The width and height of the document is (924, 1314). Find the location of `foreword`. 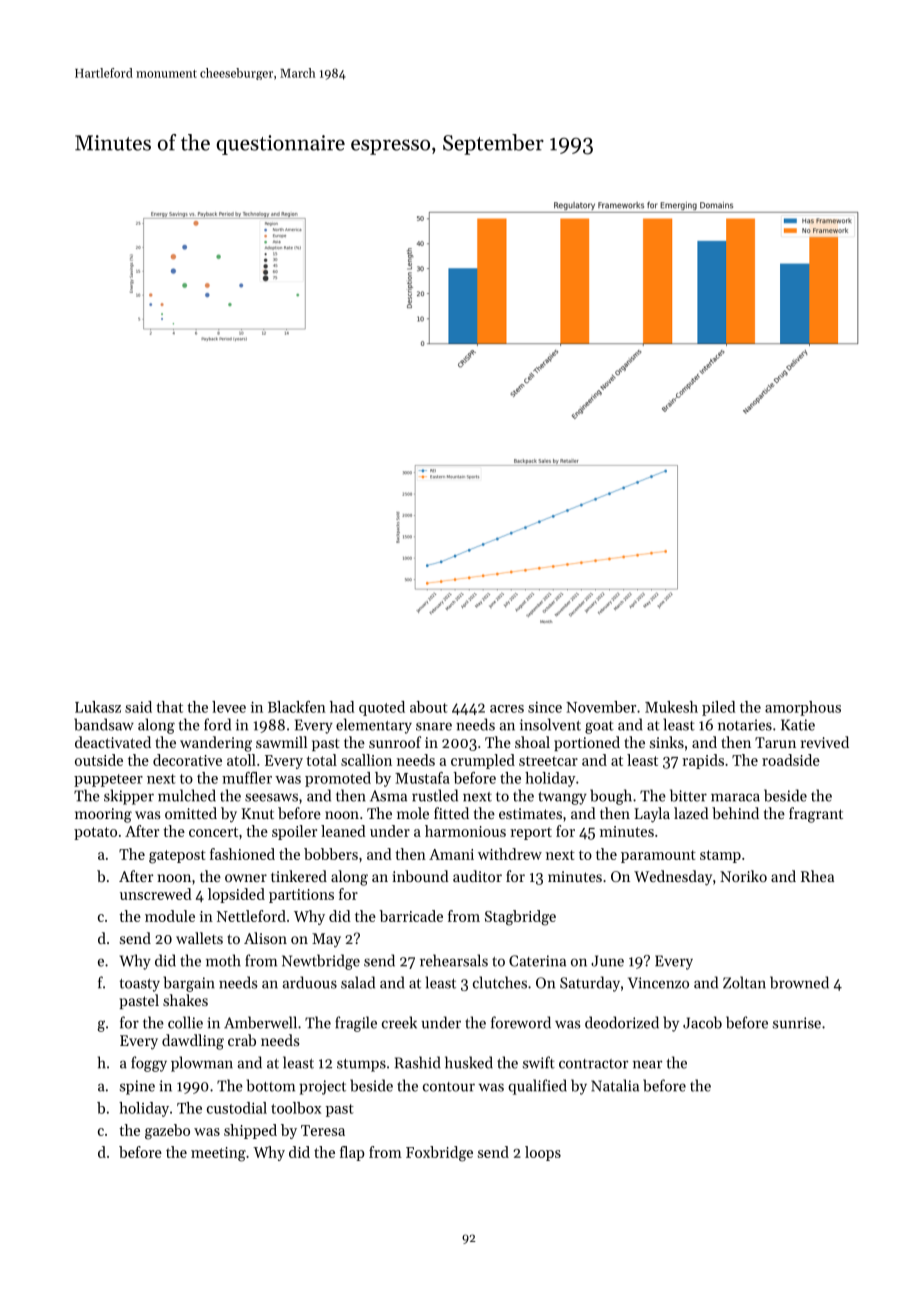

foreword is located at coordinates (521, 1022).
